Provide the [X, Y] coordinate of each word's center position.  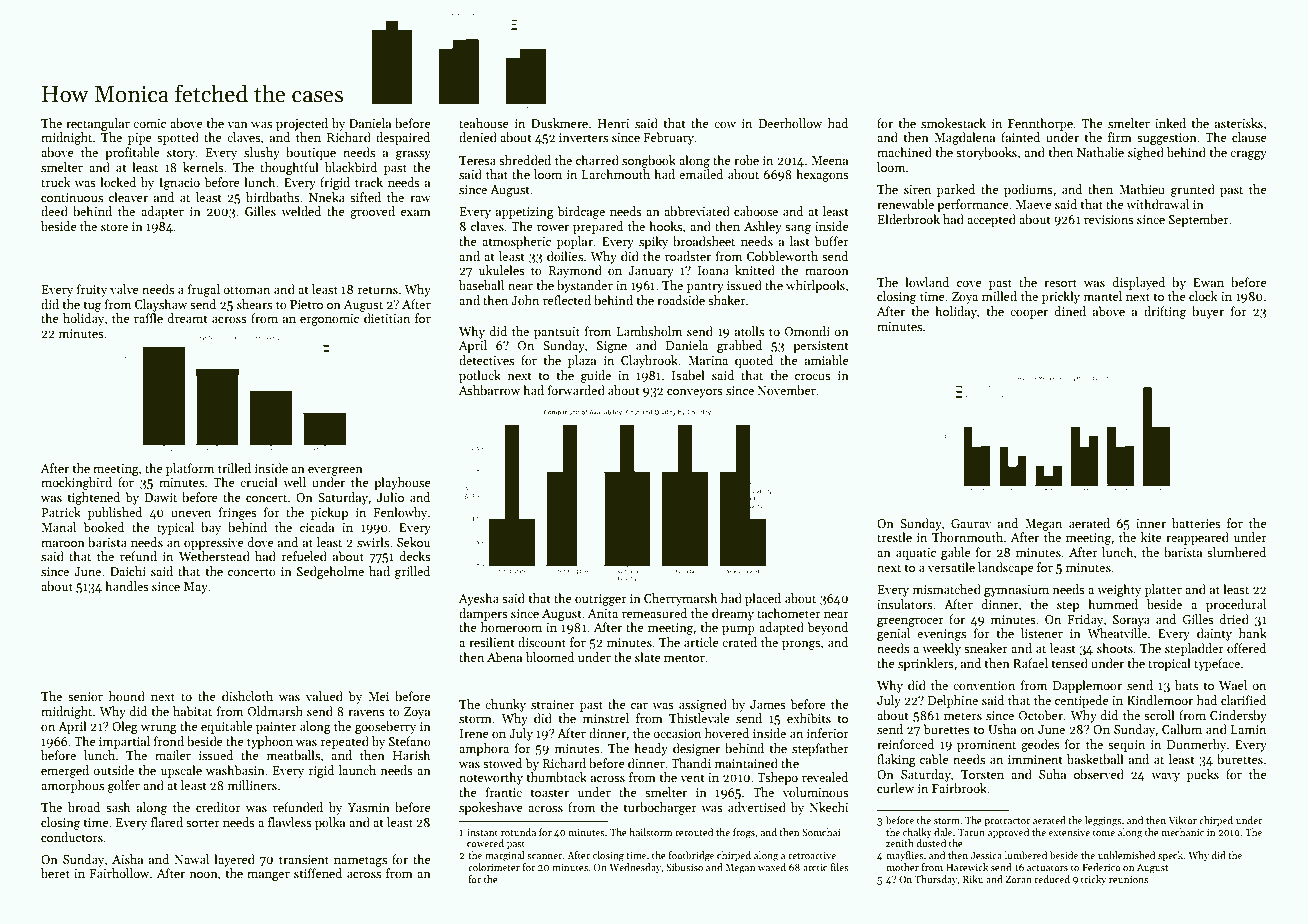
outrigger [601, 600]
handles [127, 586]
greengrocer [910, 622]
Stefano [410, 741]
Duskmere [559, 123]
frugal [204, 290]
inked [1170, 123]
